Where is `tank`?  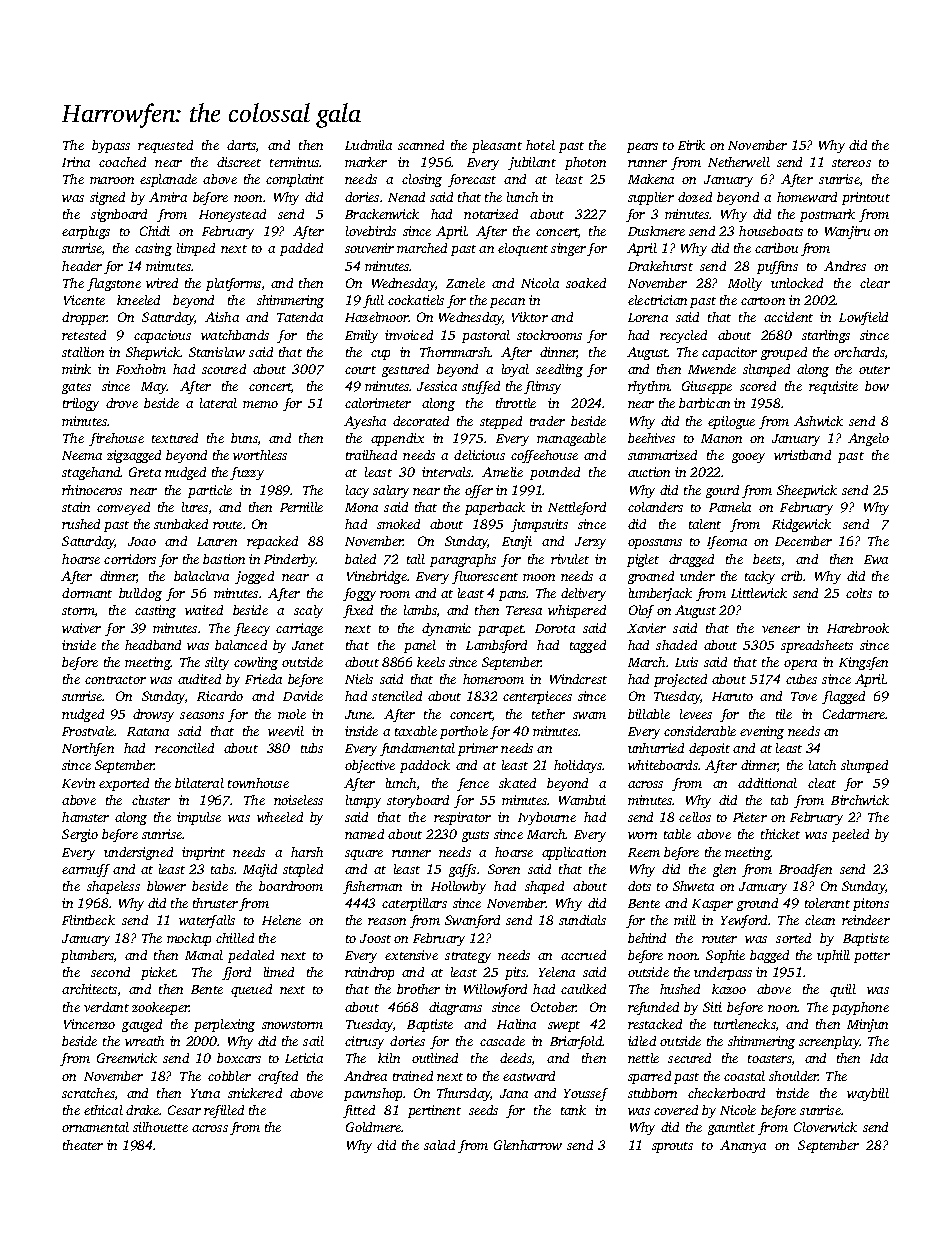
tank is located at coordinates (573, 1110).
